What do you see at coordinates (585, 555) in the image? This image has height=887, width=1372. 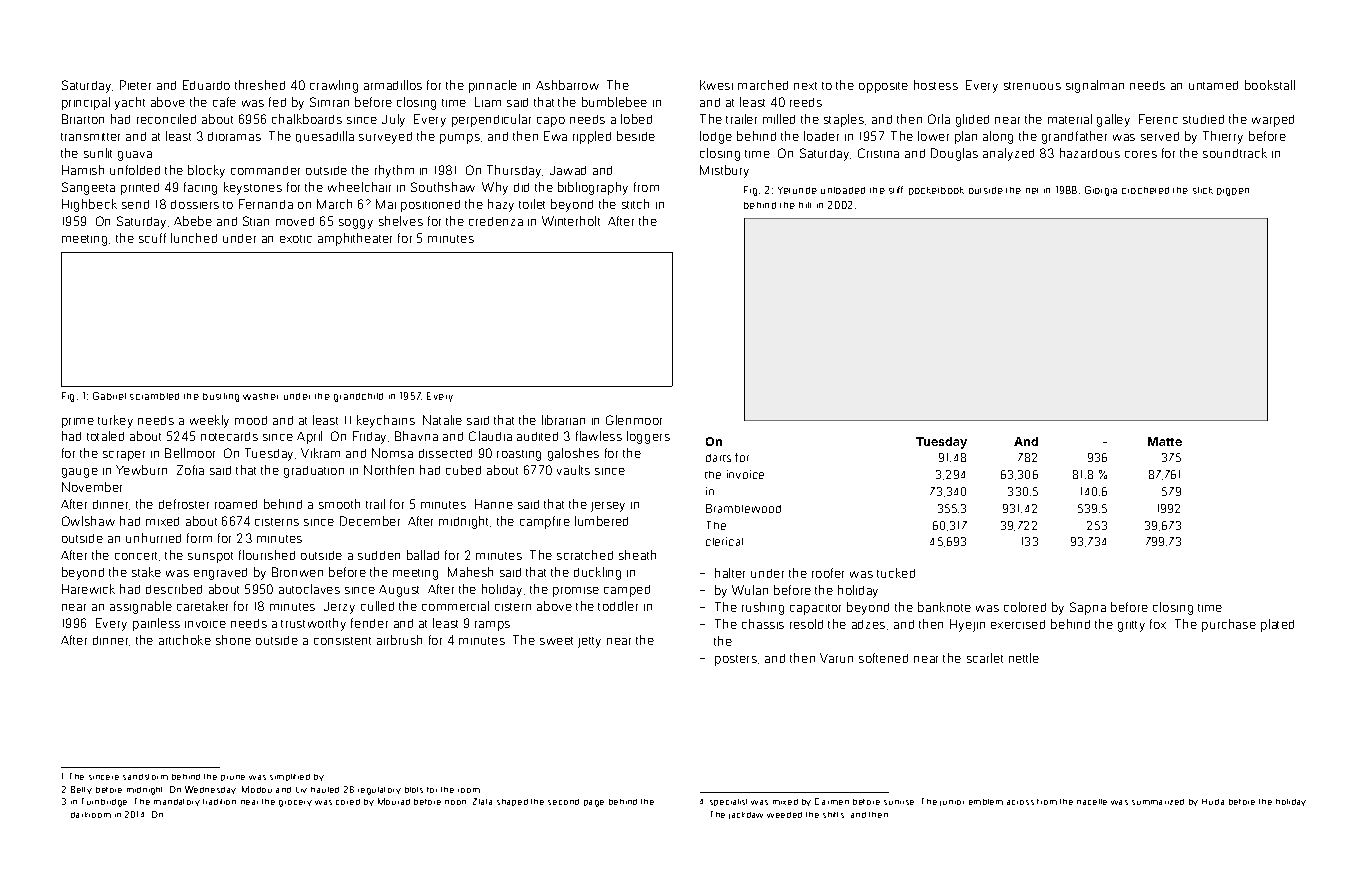 I see `scratched` at bounding box center [585, 555].
